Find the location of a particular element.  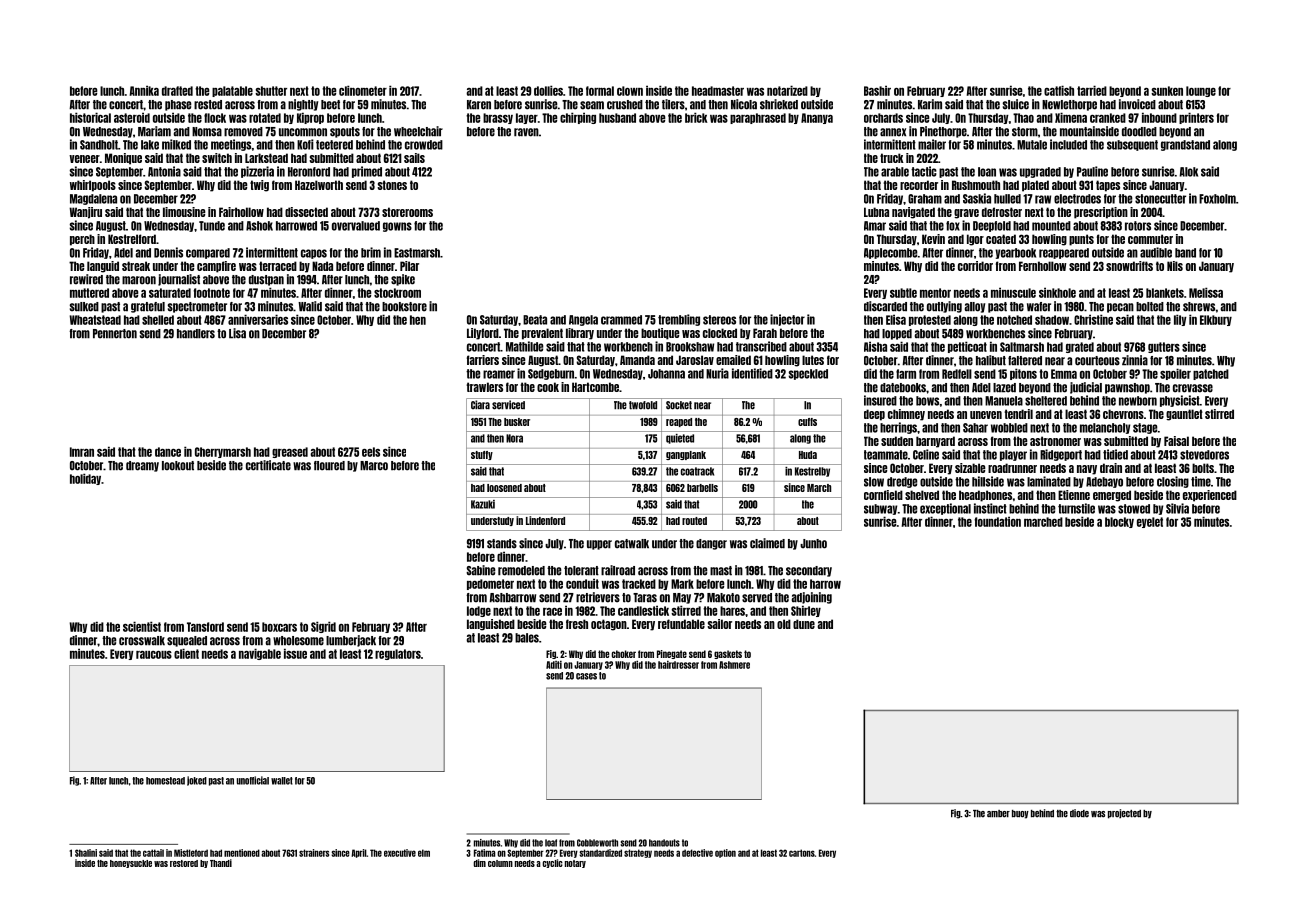

eyelet is located at coordinates (1150, 522).
